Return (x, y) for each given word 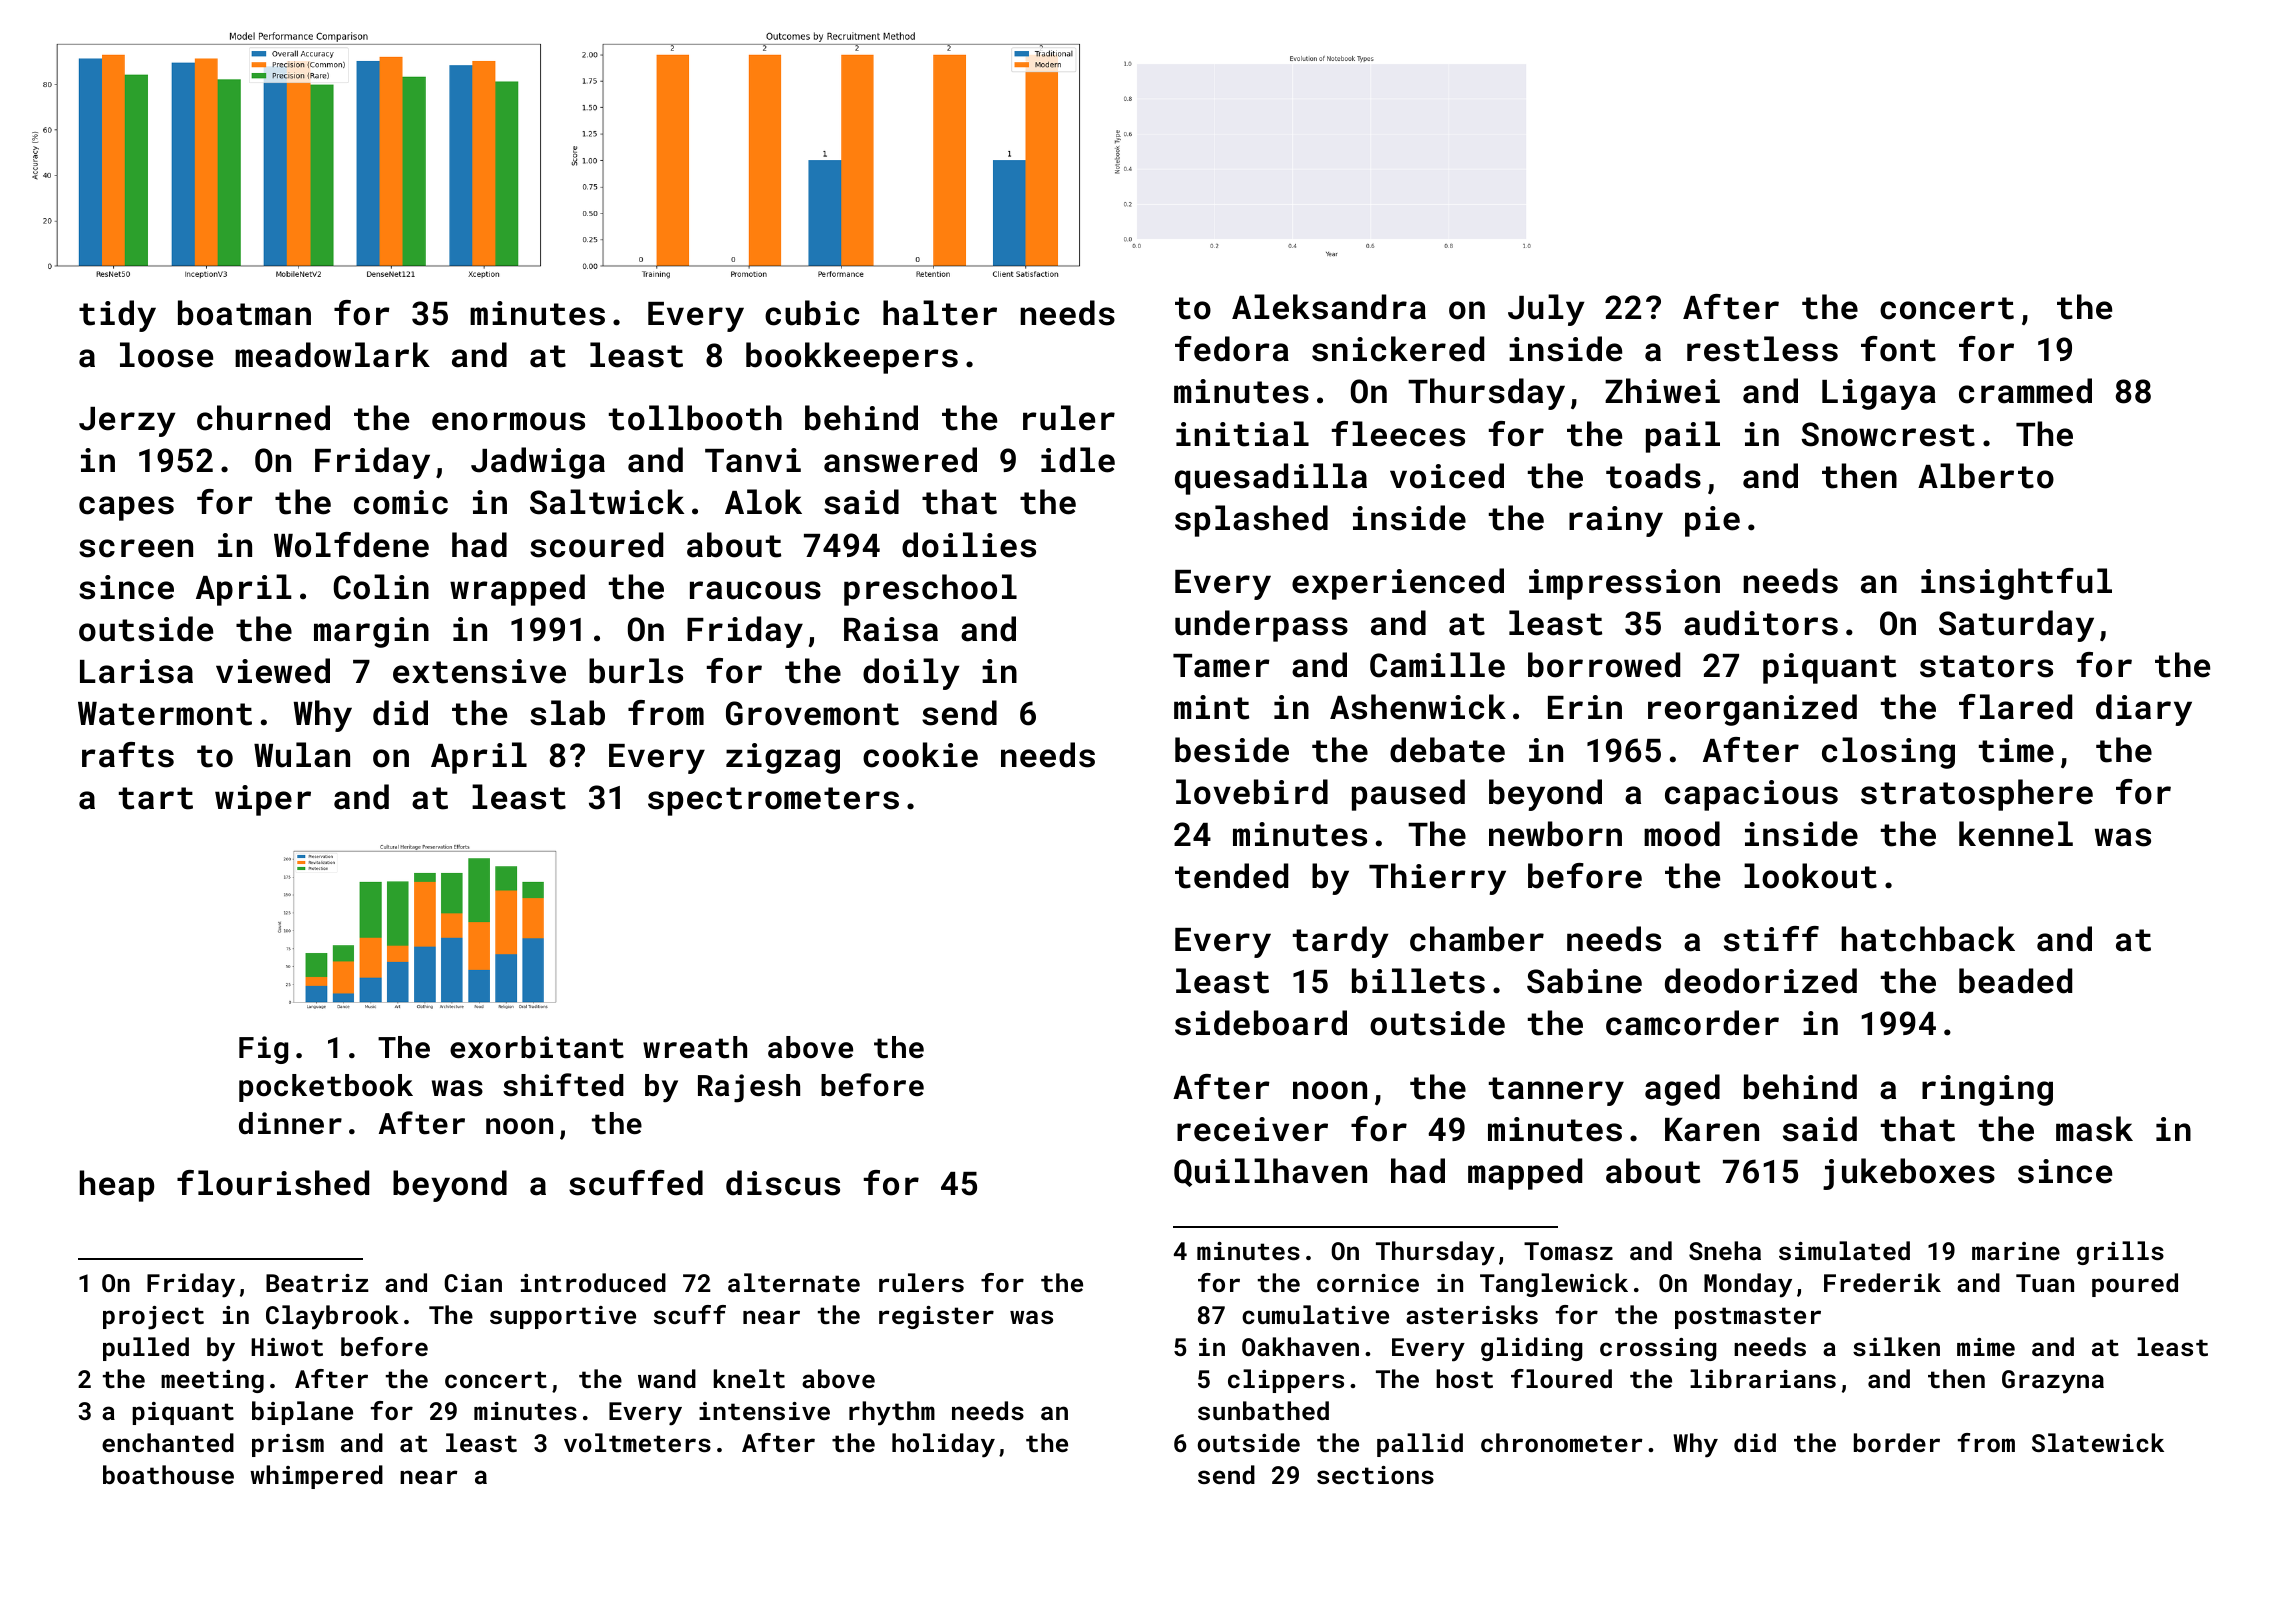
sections (1375, 1475)
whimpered (316, 1477)
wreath (695, 1047)
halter (940, 313)
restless (1762, 349)
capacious (1751, 795)
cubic (812, 313)
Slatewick (2098, 1442)
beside (1232, 750)
